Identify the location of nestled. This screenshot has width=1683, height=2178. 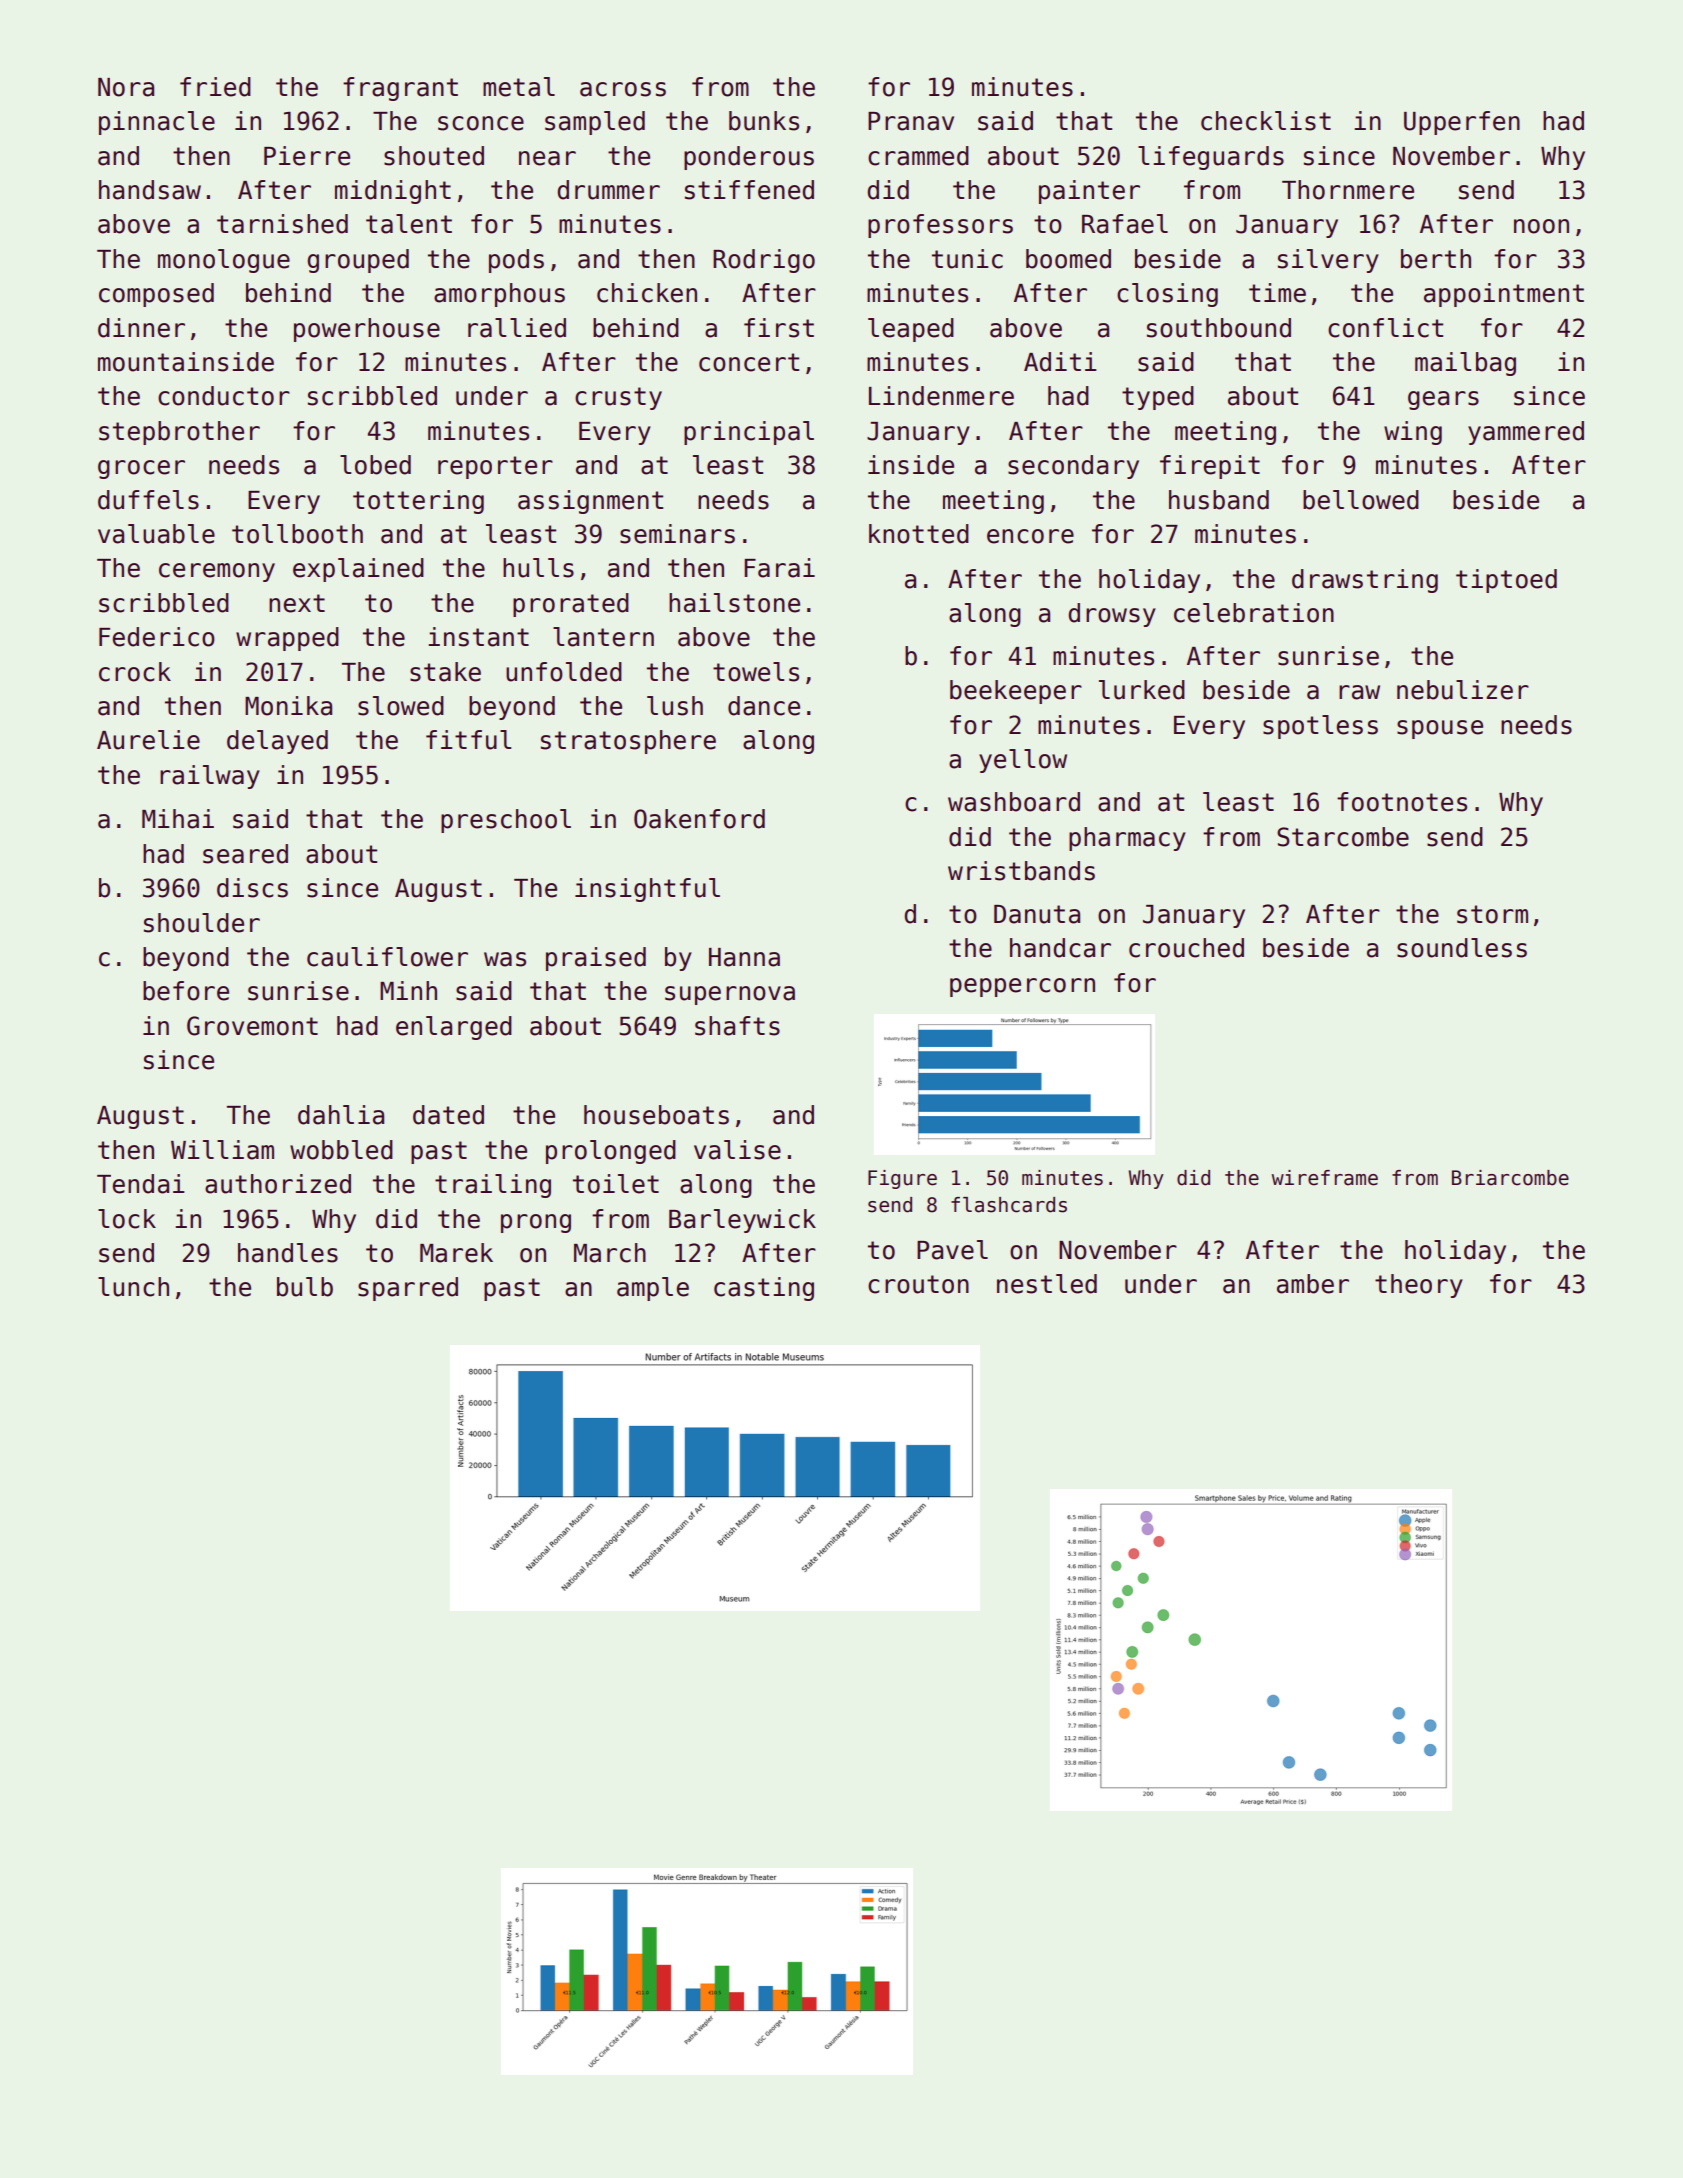
(1047, 1284).
